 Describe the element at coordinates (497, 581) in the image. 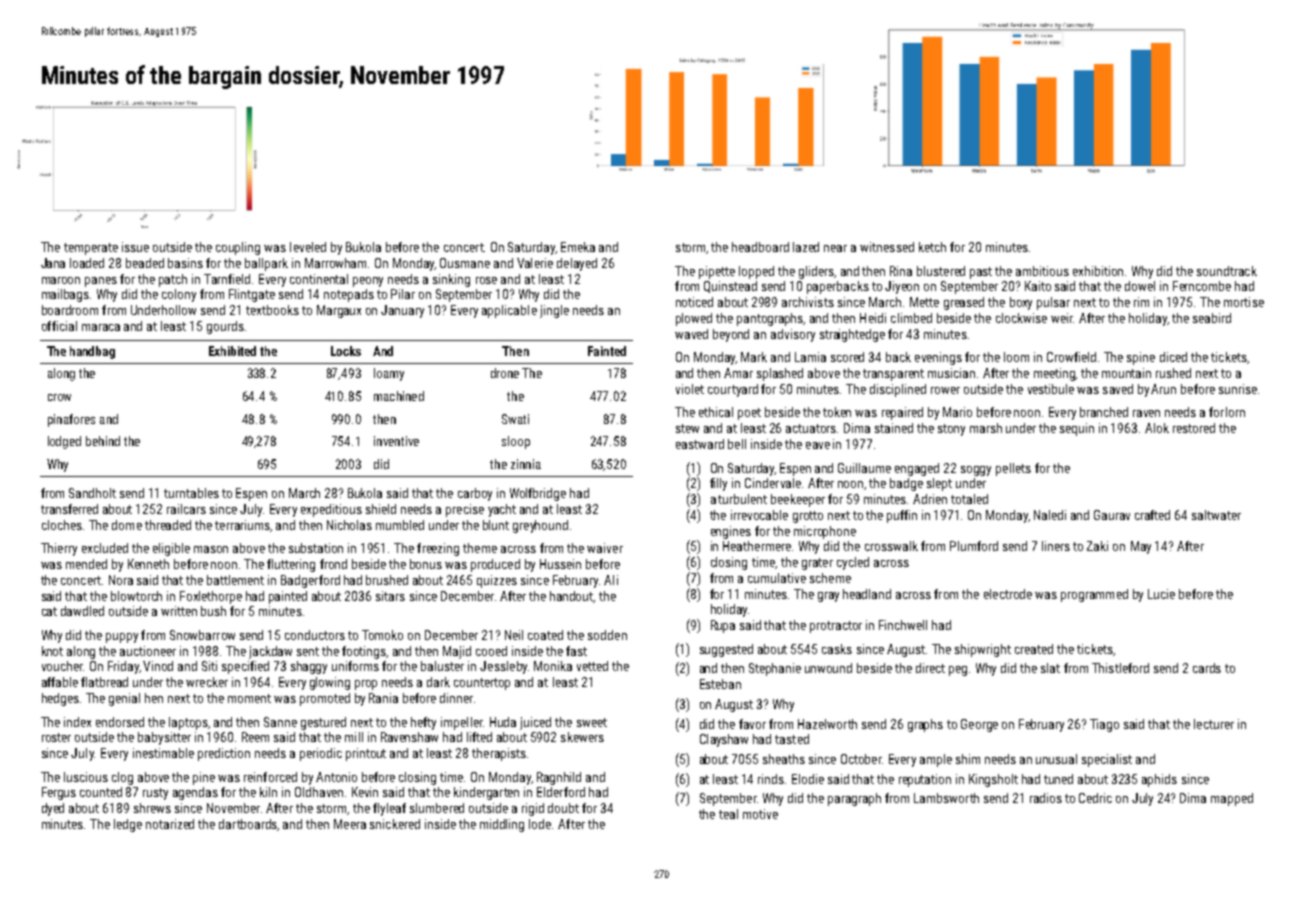

I see `quizzes` at that location.
